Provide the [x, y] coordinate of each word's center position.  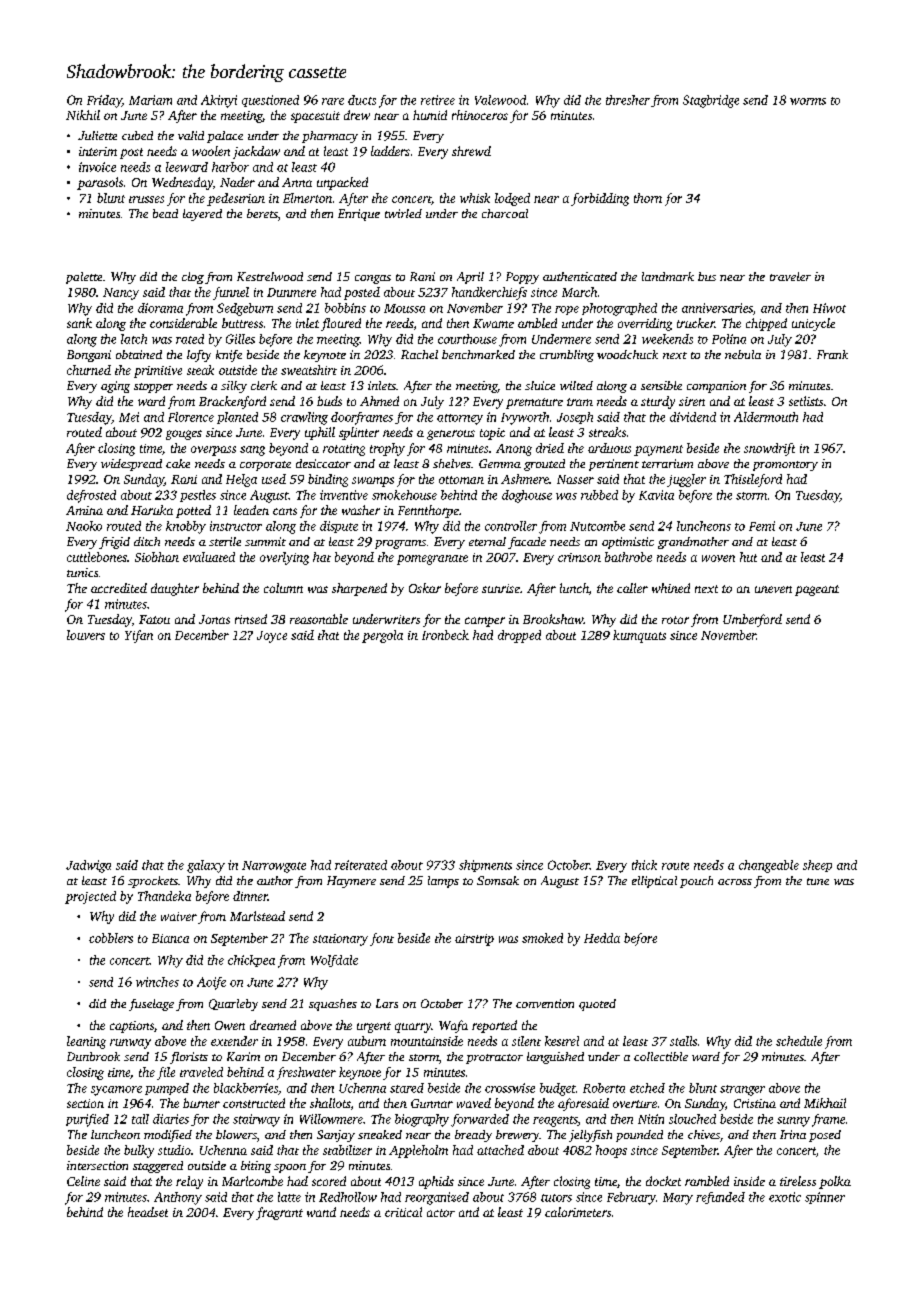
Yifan [139, 636]
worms [808, 101]
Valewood [500, 100]
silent [526, 1041]
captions [132, 1027]
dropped [519, 636]
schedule [799, 1041]
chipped [766, 324]
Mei [129, 417]
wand [321, 1212]
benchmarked [478, 354]
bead [165, 213]
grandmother [693, 543]
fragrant [279, 1213]
